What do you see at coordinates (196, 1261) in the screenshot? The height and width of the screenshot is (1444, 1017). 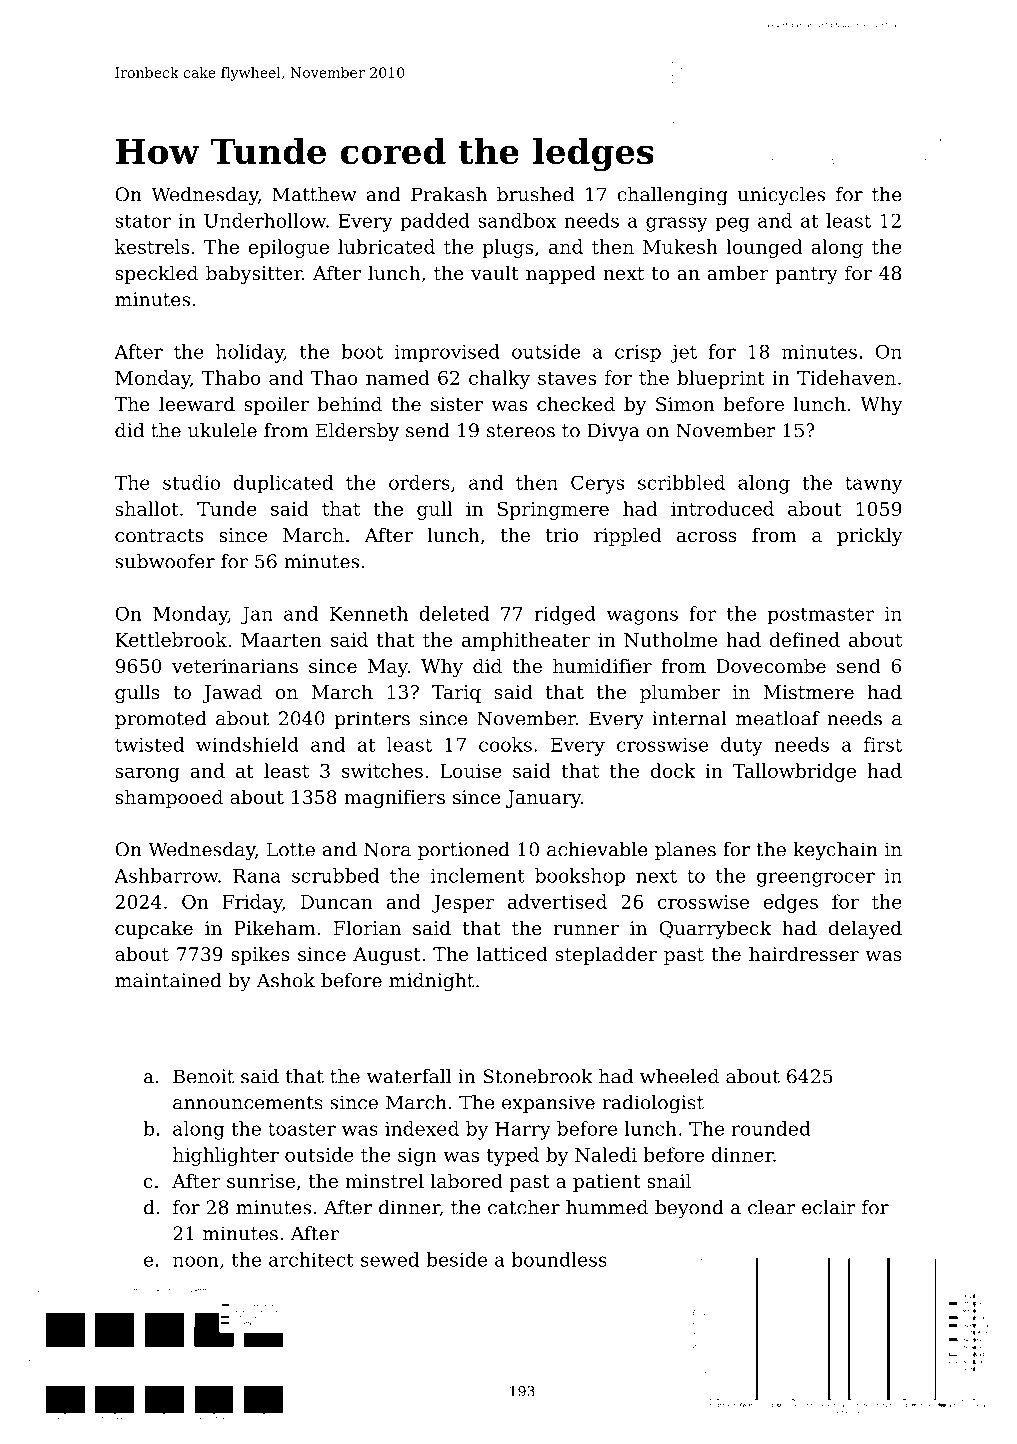 I see `noon` at bounding box center [196, 1261].
